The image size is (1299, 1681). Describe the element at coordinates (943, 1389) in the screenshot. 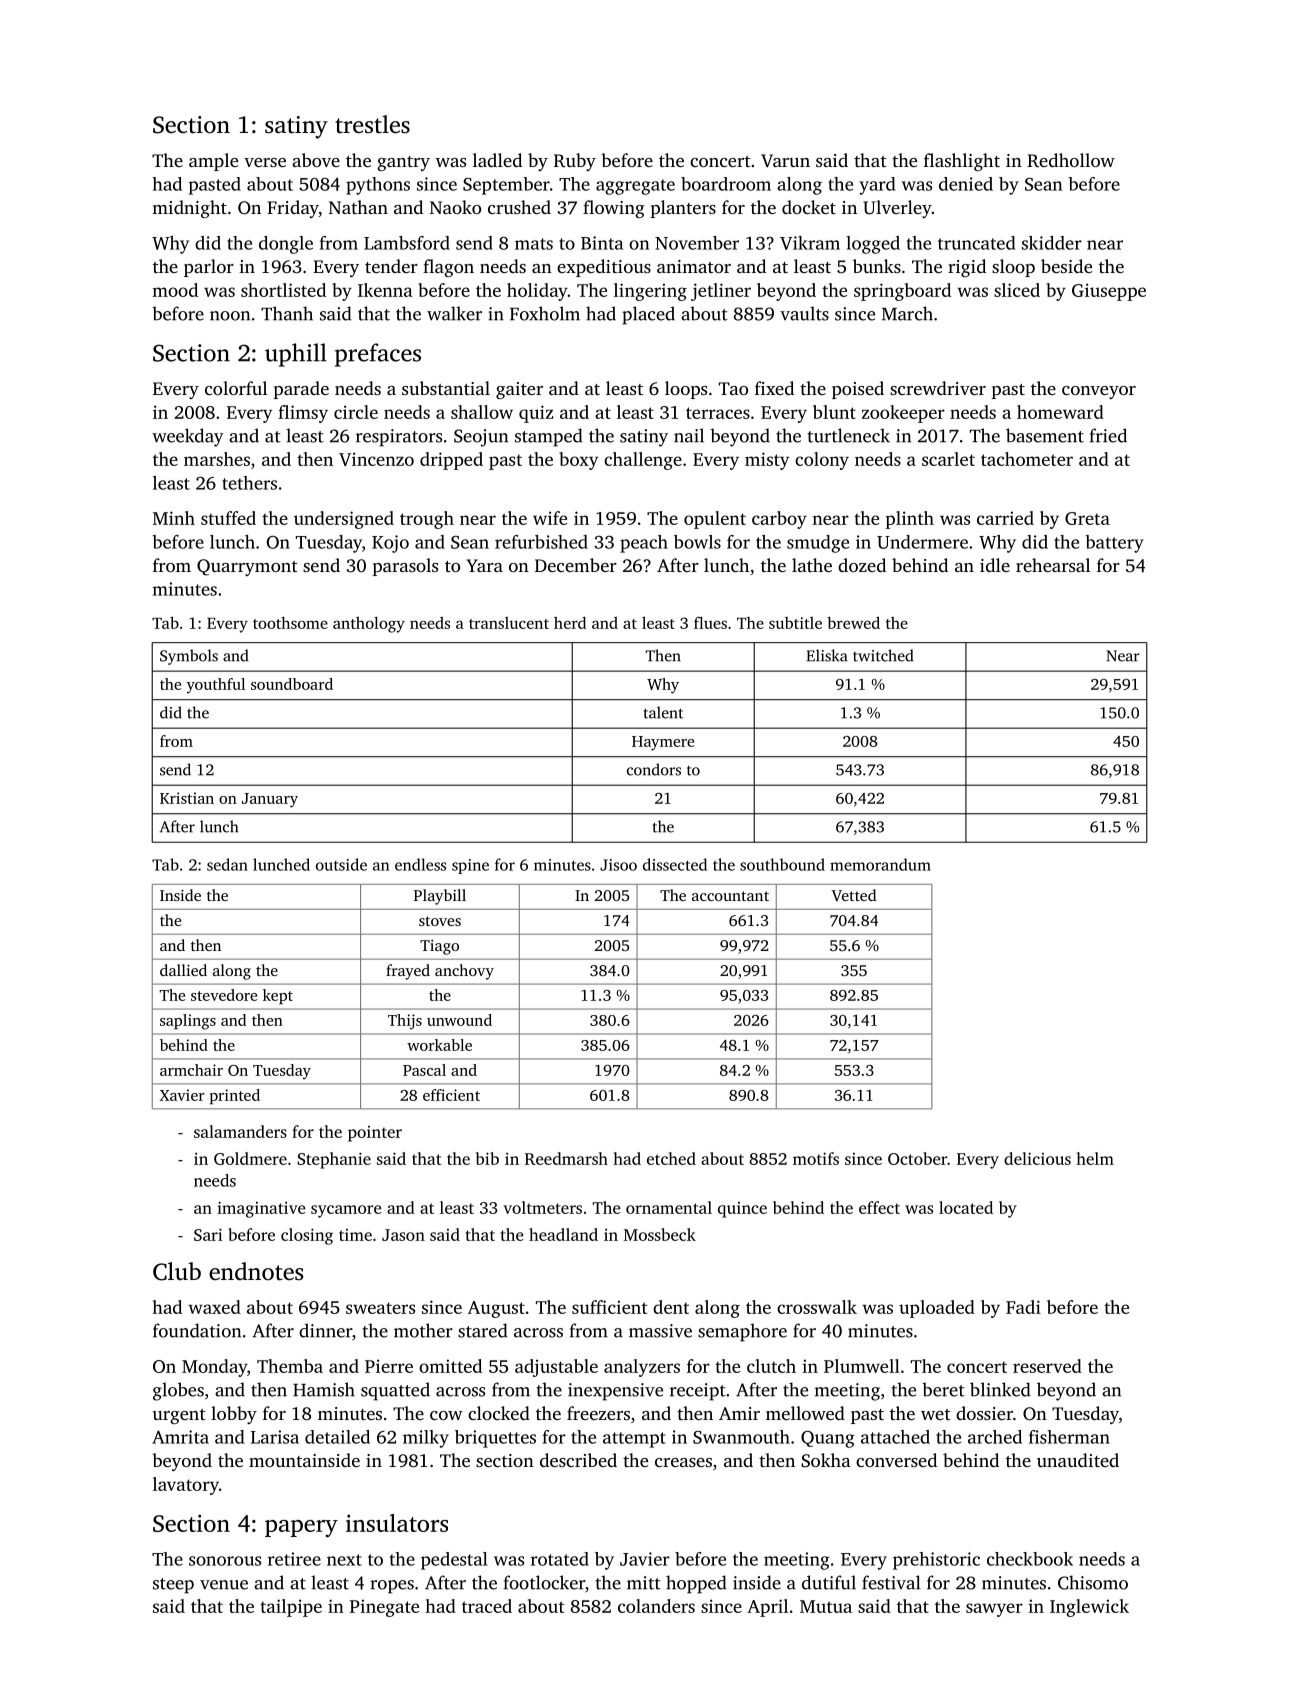

I see `beret` at that location.
